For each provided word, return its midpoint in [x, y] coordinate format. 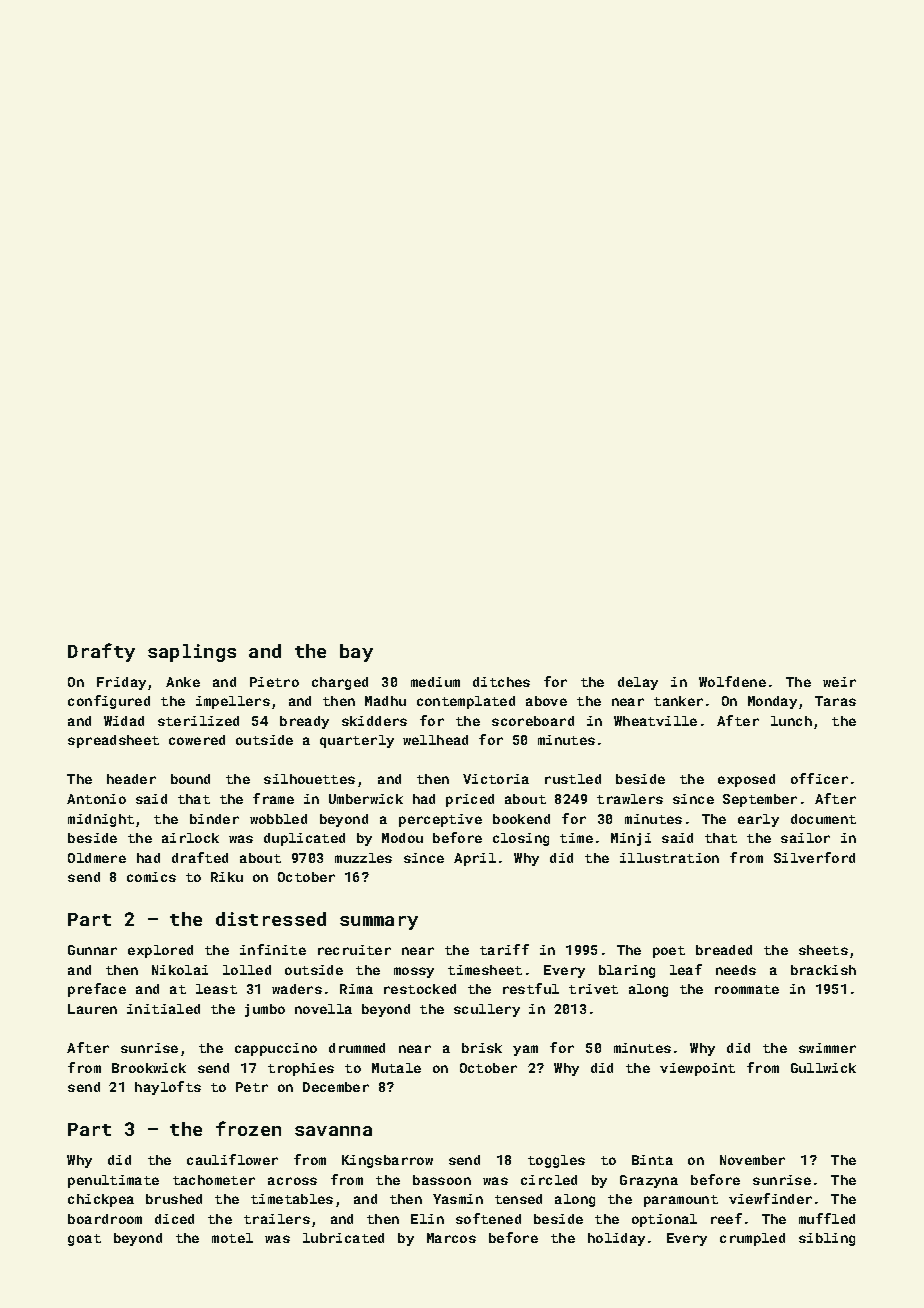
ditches [501, 682]
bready [304, 722]
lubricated [343, 1238]
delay [638, 683]
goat [84, 1240]
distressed [271, 919]
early [758, 820]
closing [521, 839]
